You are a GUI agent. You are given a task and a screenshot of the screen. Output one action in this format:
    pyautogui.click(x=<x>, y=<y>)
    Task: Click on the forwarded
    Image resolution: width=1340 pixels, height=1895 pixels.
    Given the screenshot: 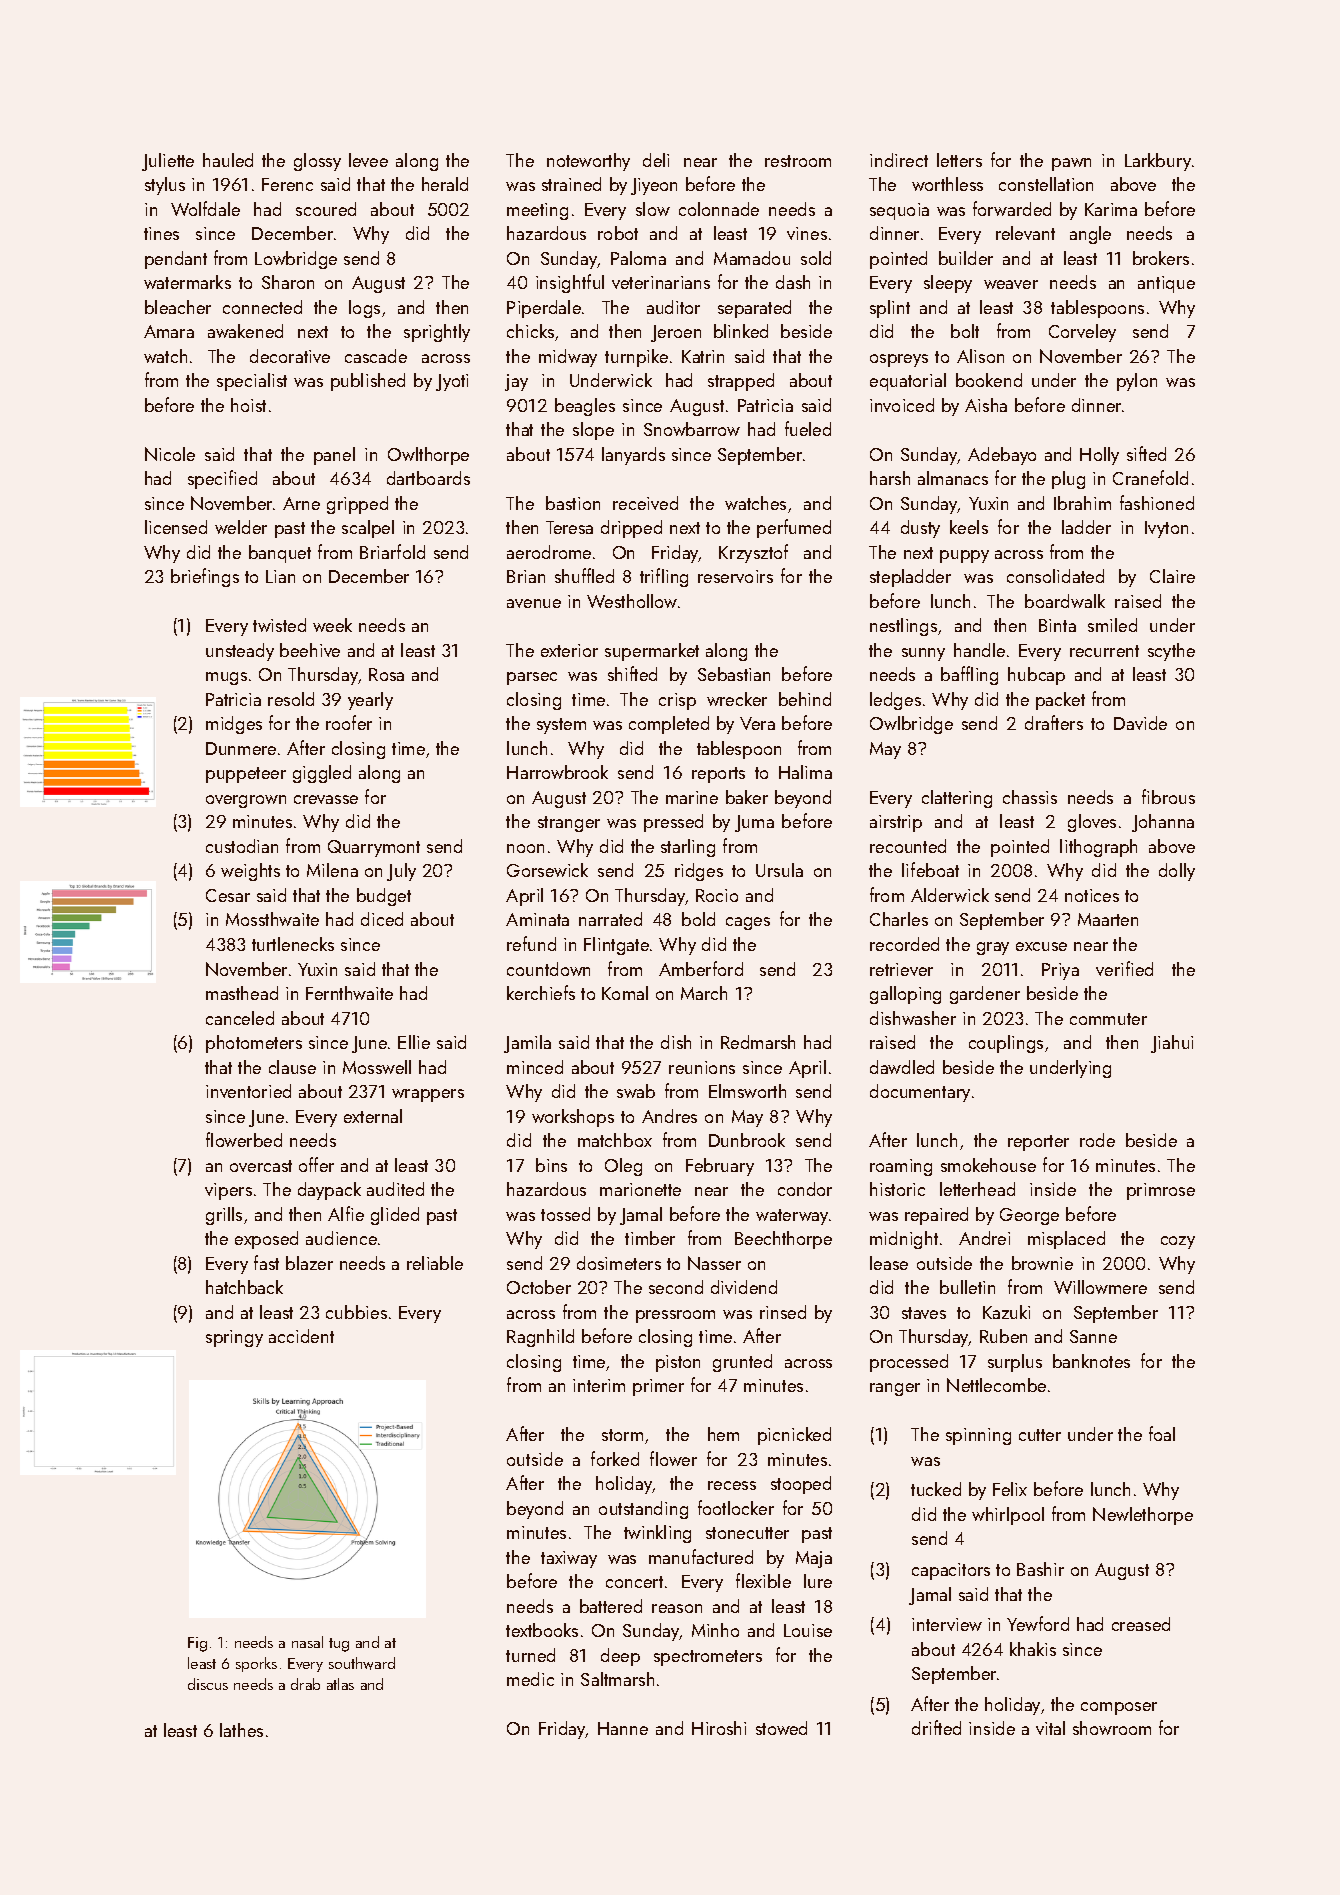 What is the action you would take?
    pyautogui.click(x=1012, y=208)
